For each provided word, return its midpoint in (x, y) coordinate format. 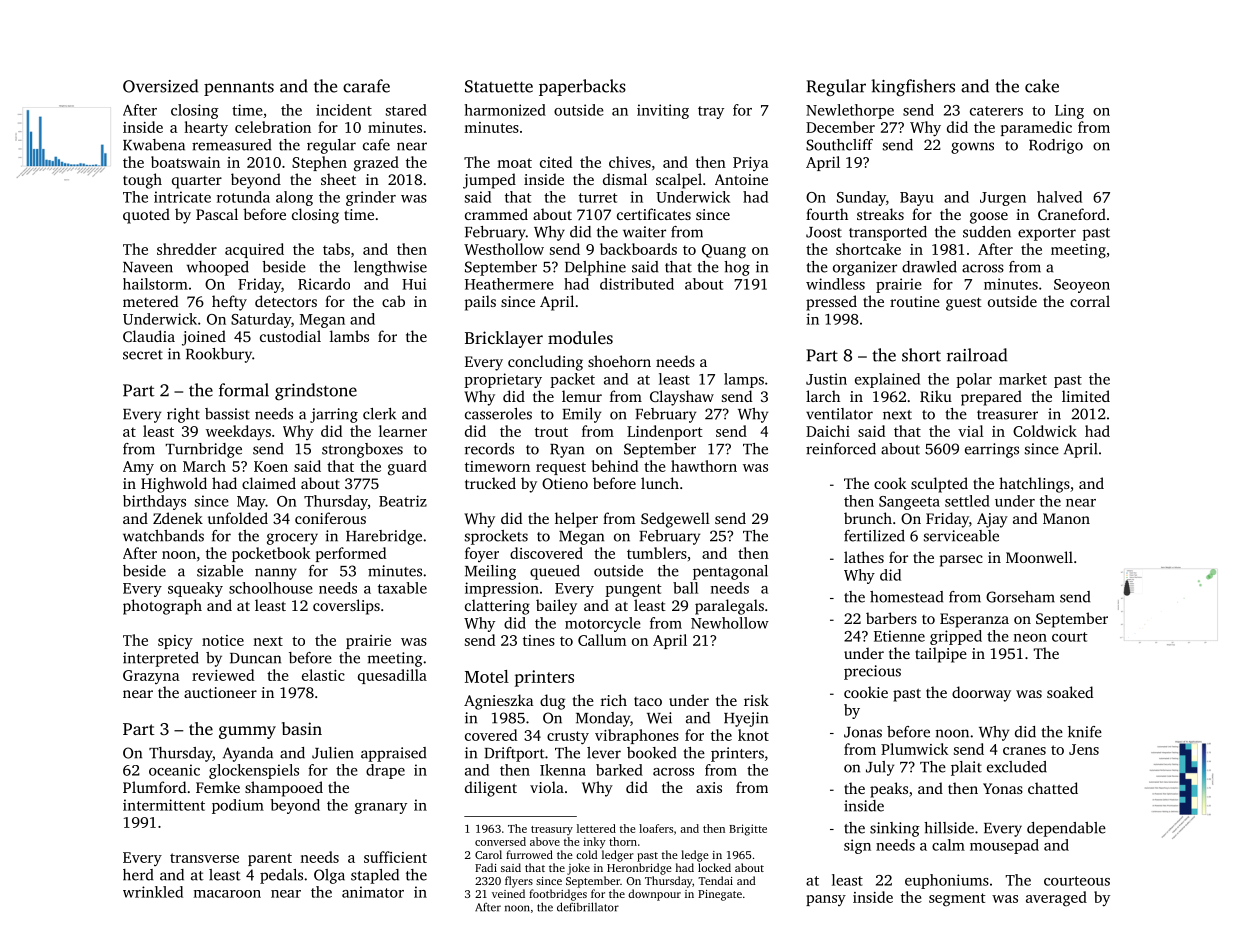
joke (578, 869)
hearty (206, 129)
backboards (638, 249)
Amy (138, 468)
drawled (929, 267)
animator (373, 892)
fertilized (874, 536)
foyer (482, 554)
